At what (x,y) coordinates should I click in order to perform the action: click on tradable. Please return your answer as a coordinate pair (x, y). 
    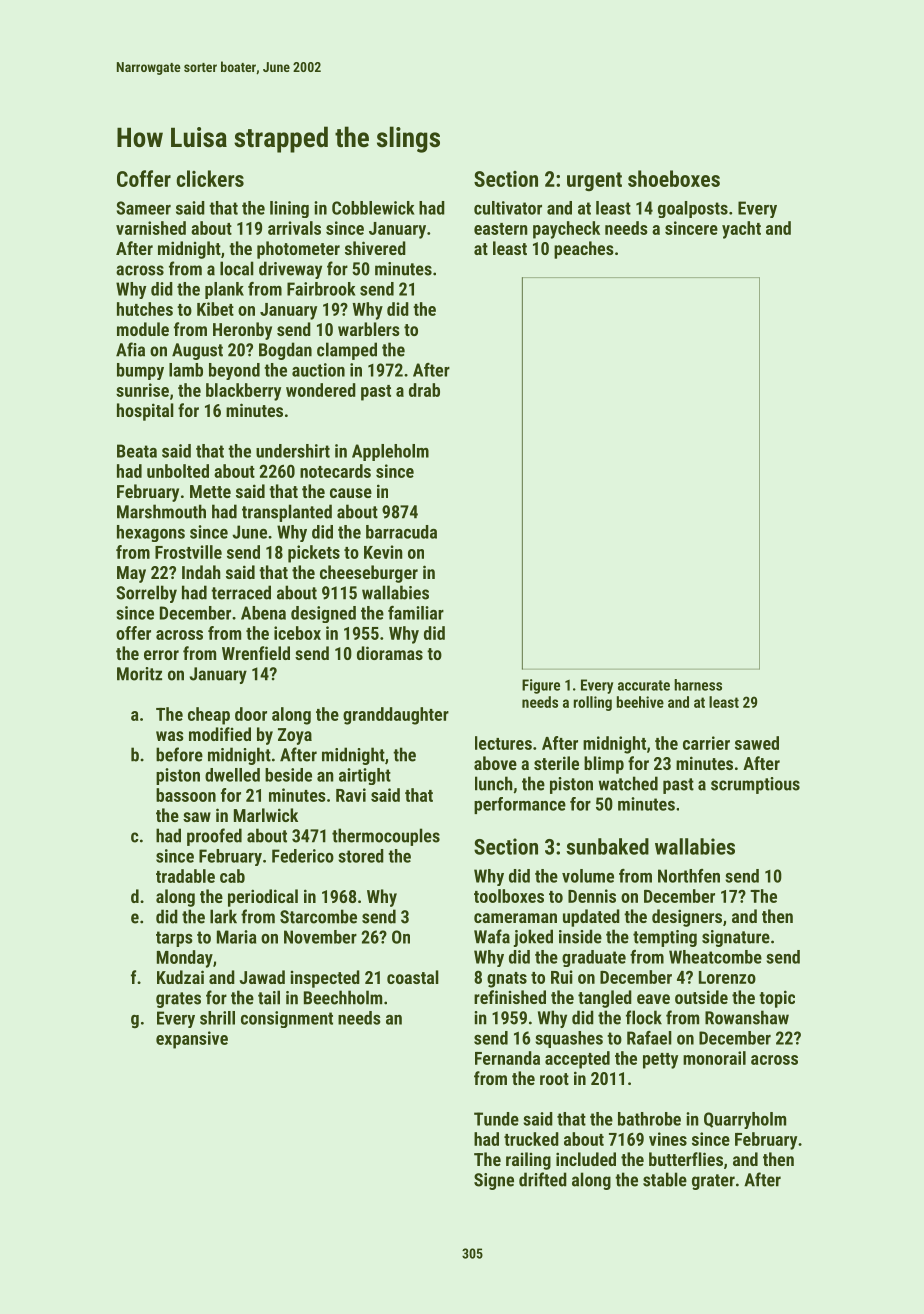
    Looking at the image, I should click on (185, 876).
